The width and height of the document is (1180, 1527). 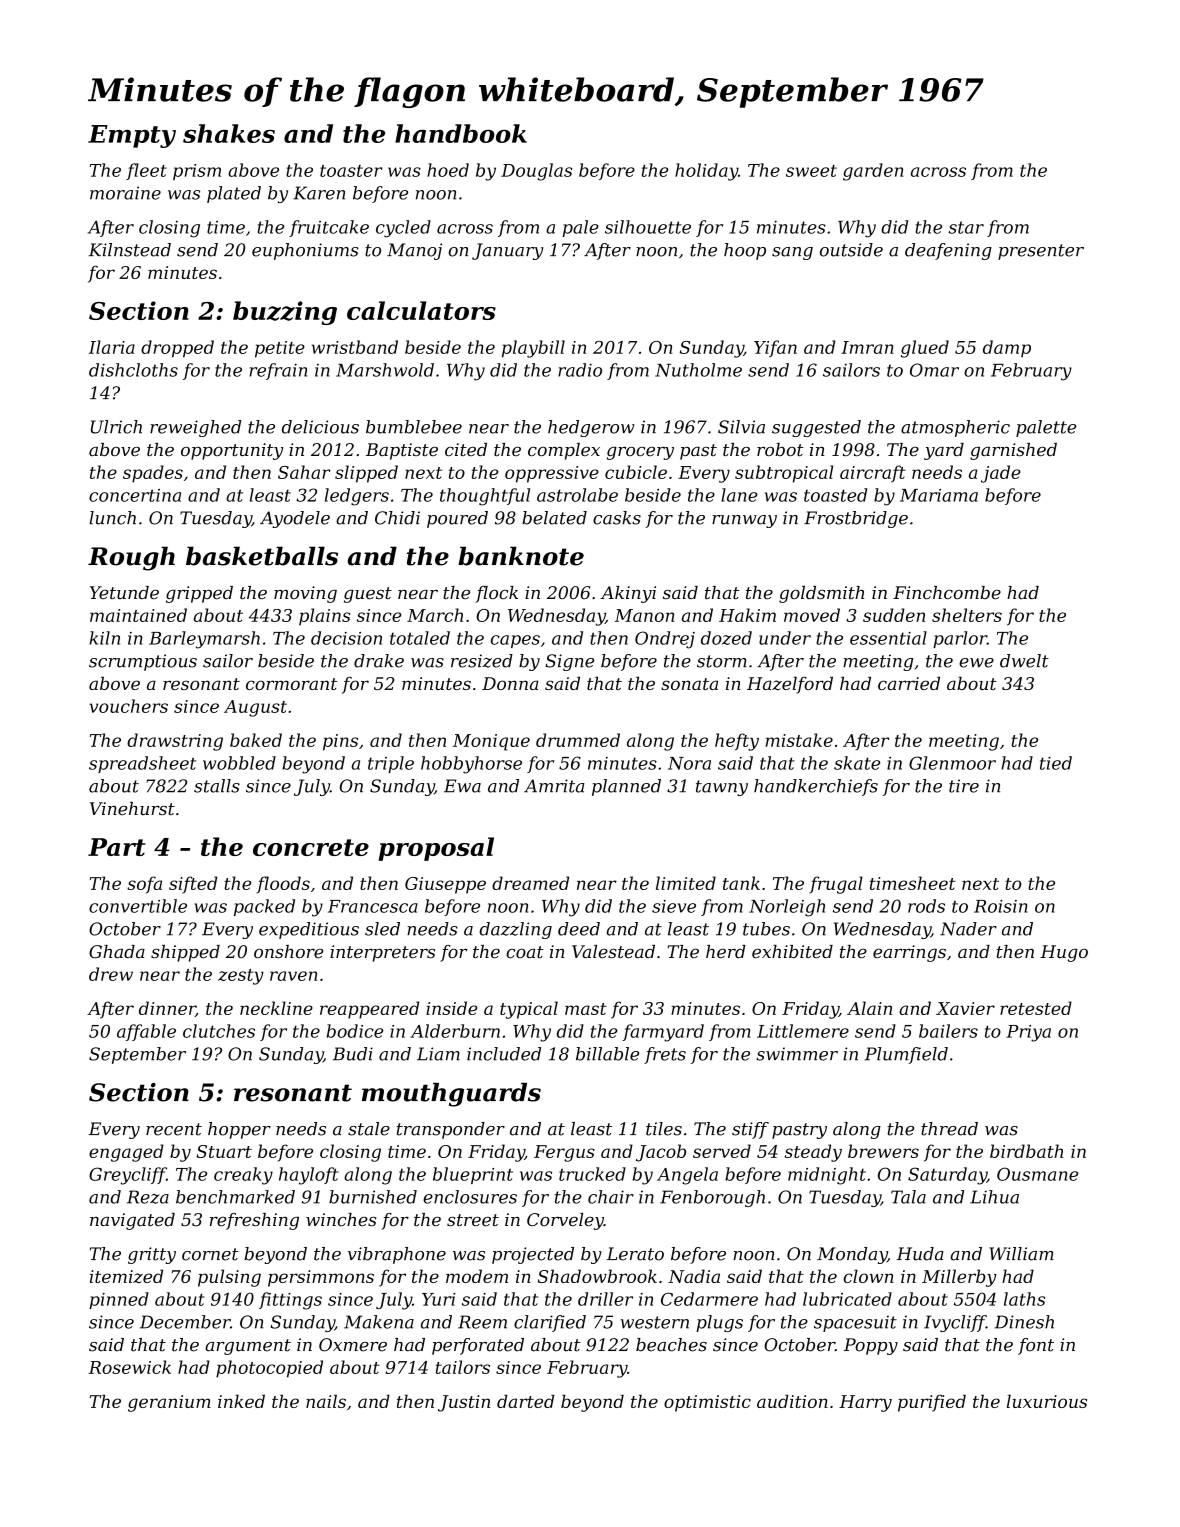 I want to click on August, so click(x=255, y=708).
